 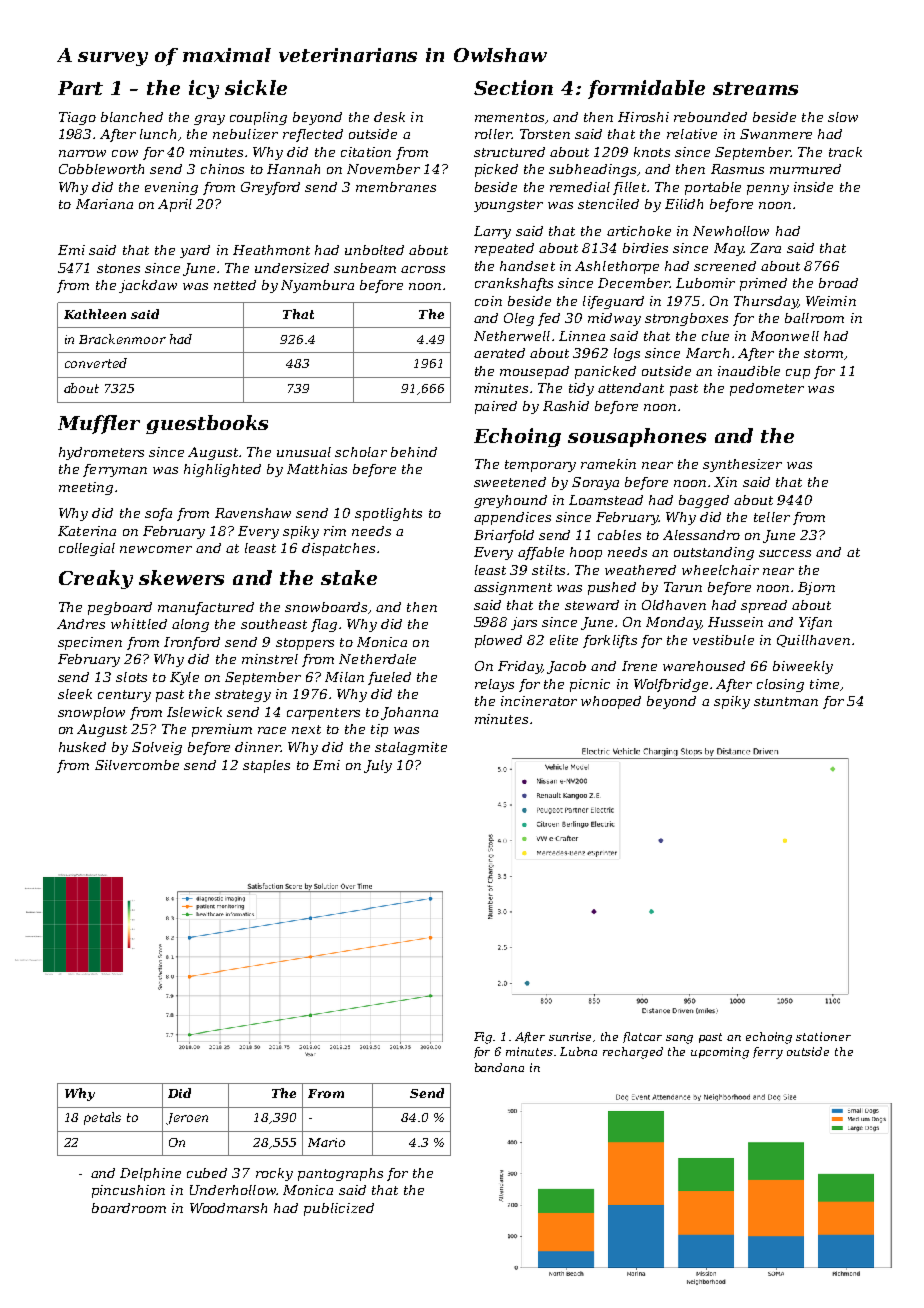 What do you see at coordinates (77, 118) in the screenshot?
I see `Tiago` at bounding box center [77, 118].
